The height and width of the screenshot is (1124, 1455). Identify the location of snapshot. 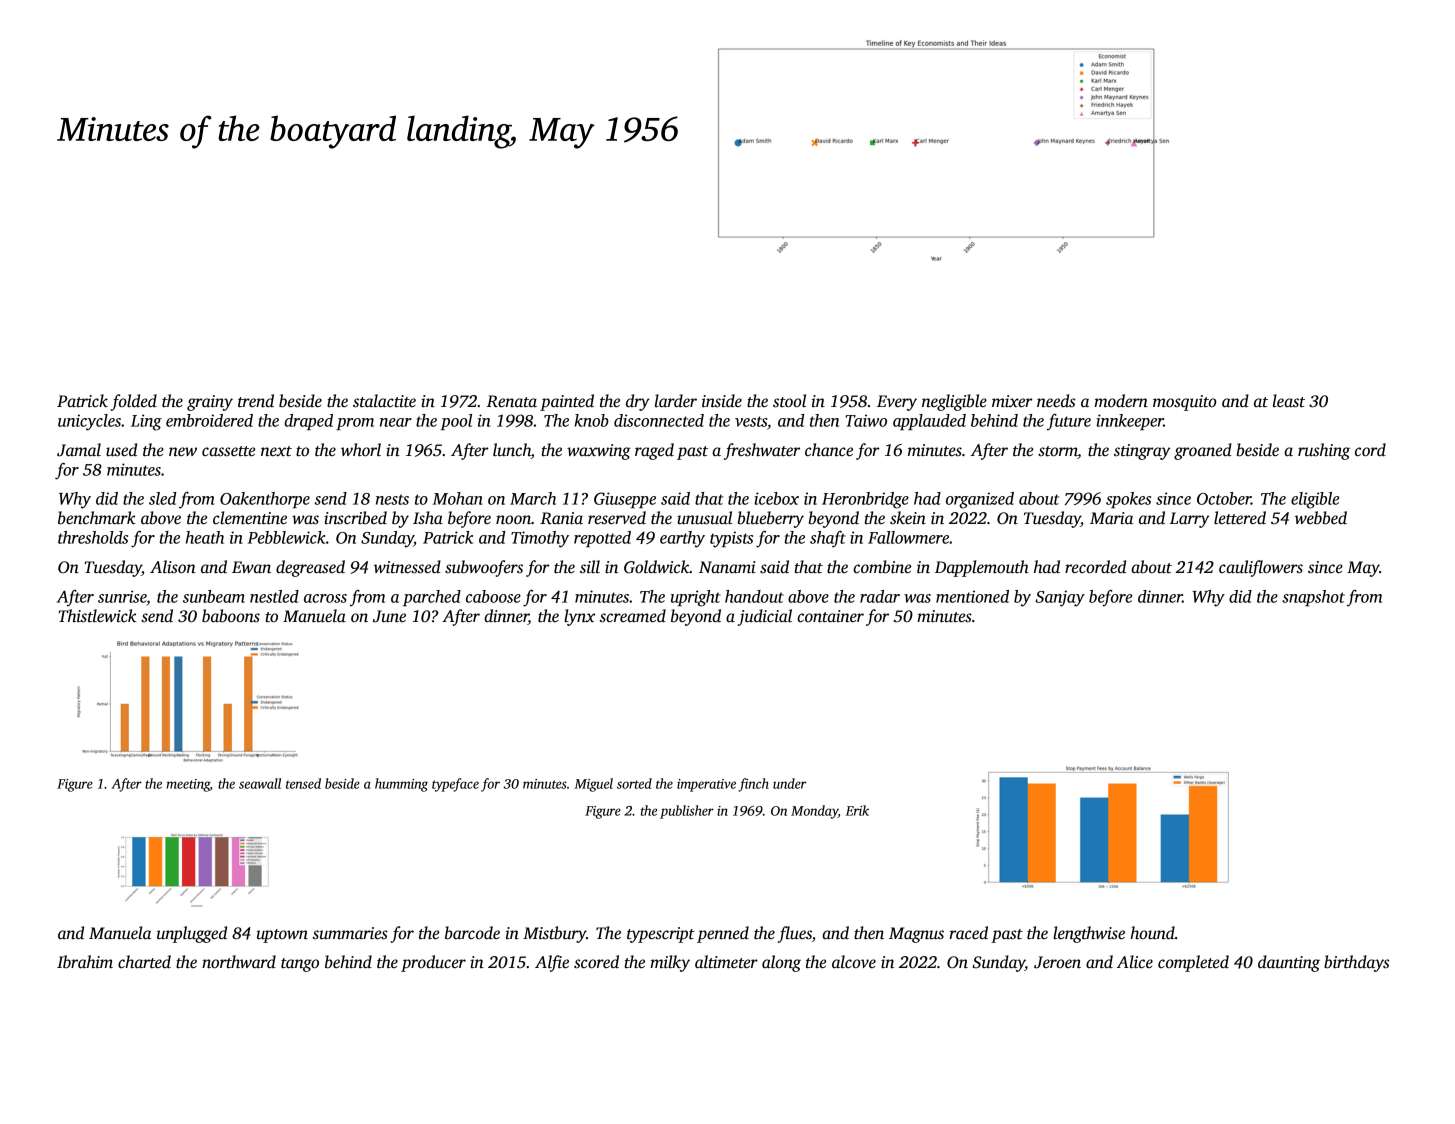
(1313, 598).
